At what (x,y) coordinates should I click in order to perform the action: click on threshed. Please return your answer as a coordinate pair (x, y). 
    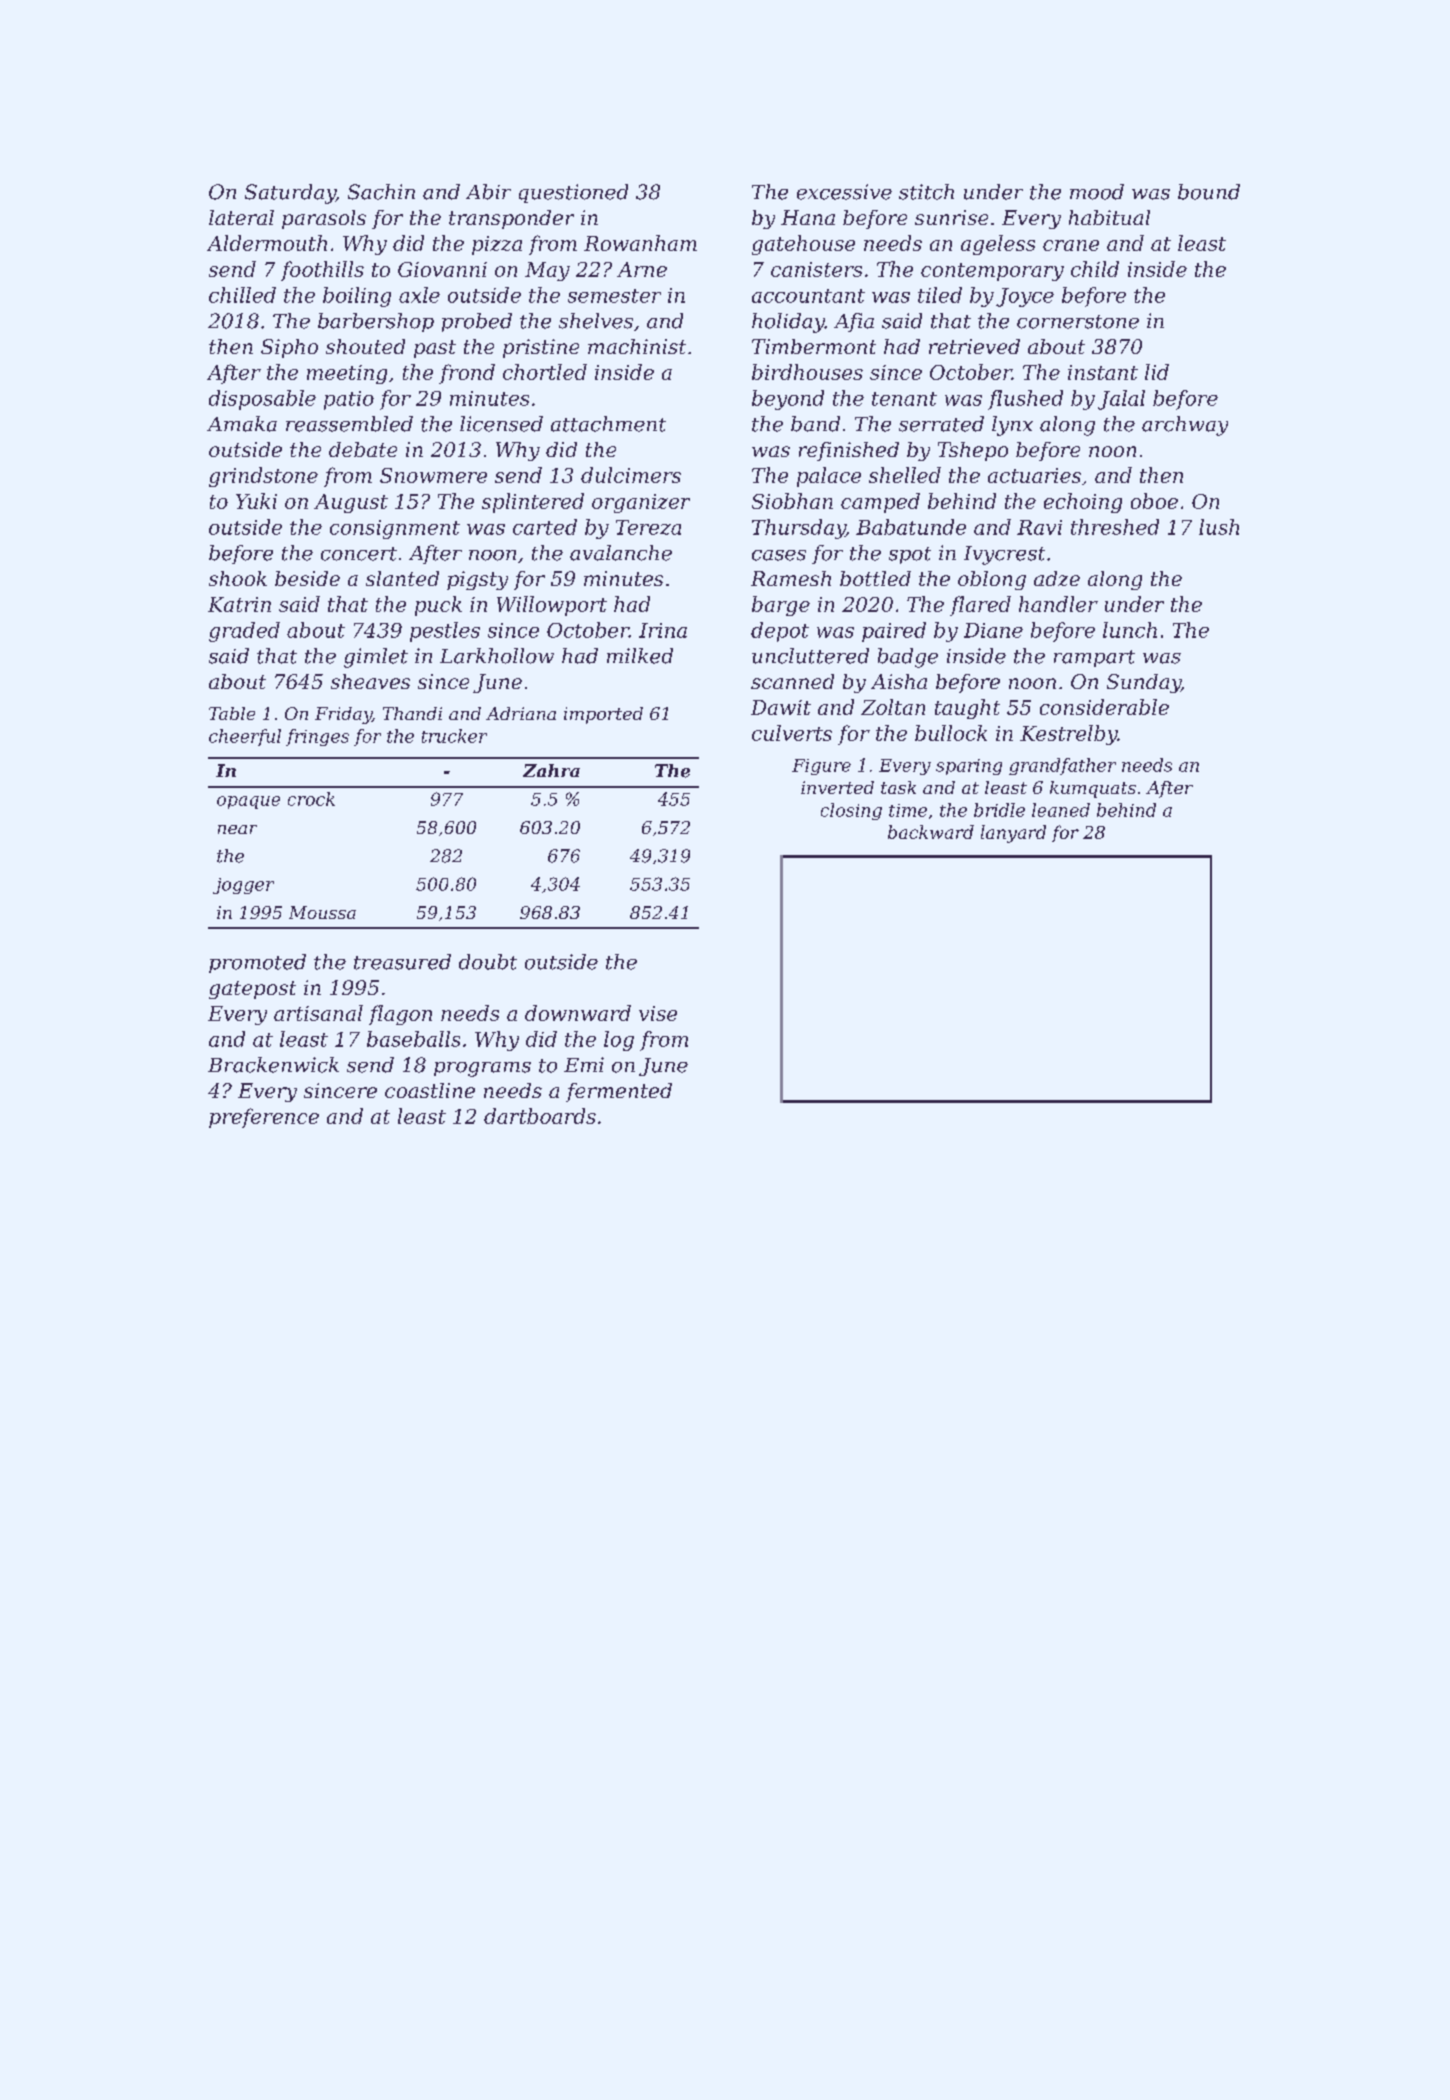
    Looking at the image, I should click on (1115, 527).
